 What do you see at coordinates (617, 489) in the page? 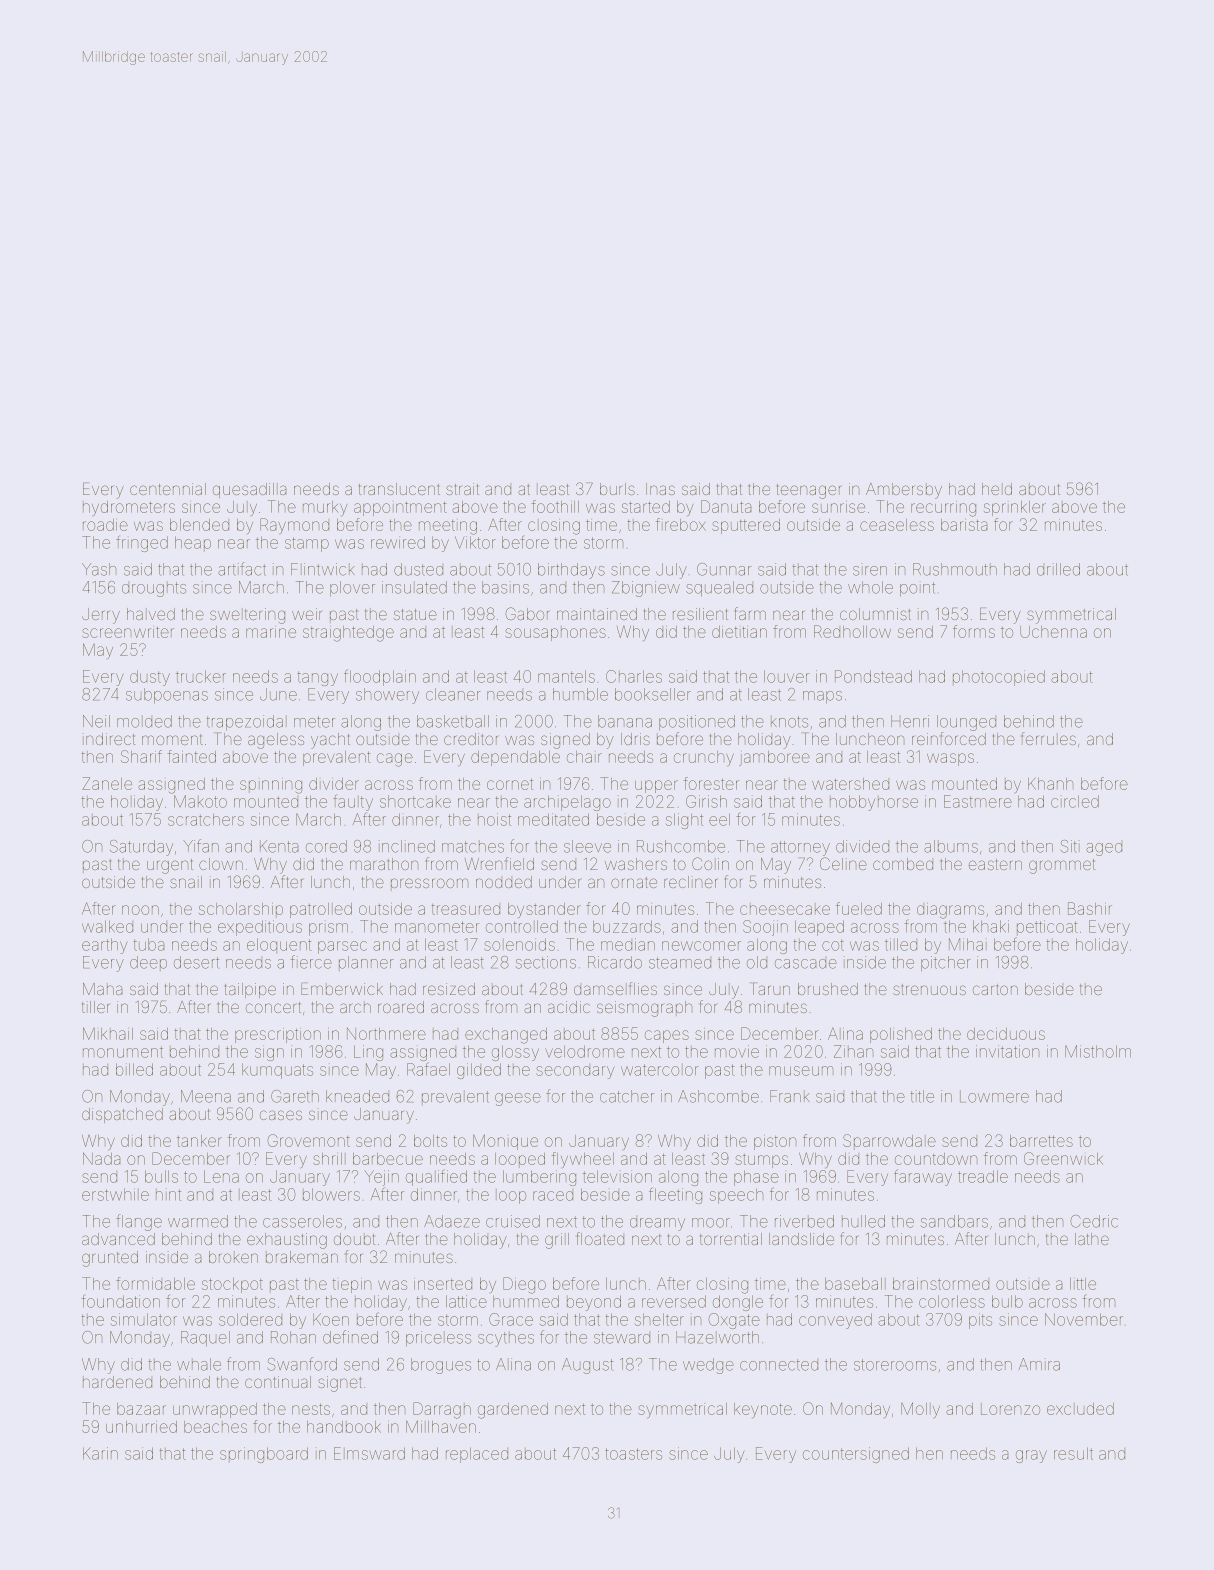
I see `burls` at bounding box center [617, 489].
